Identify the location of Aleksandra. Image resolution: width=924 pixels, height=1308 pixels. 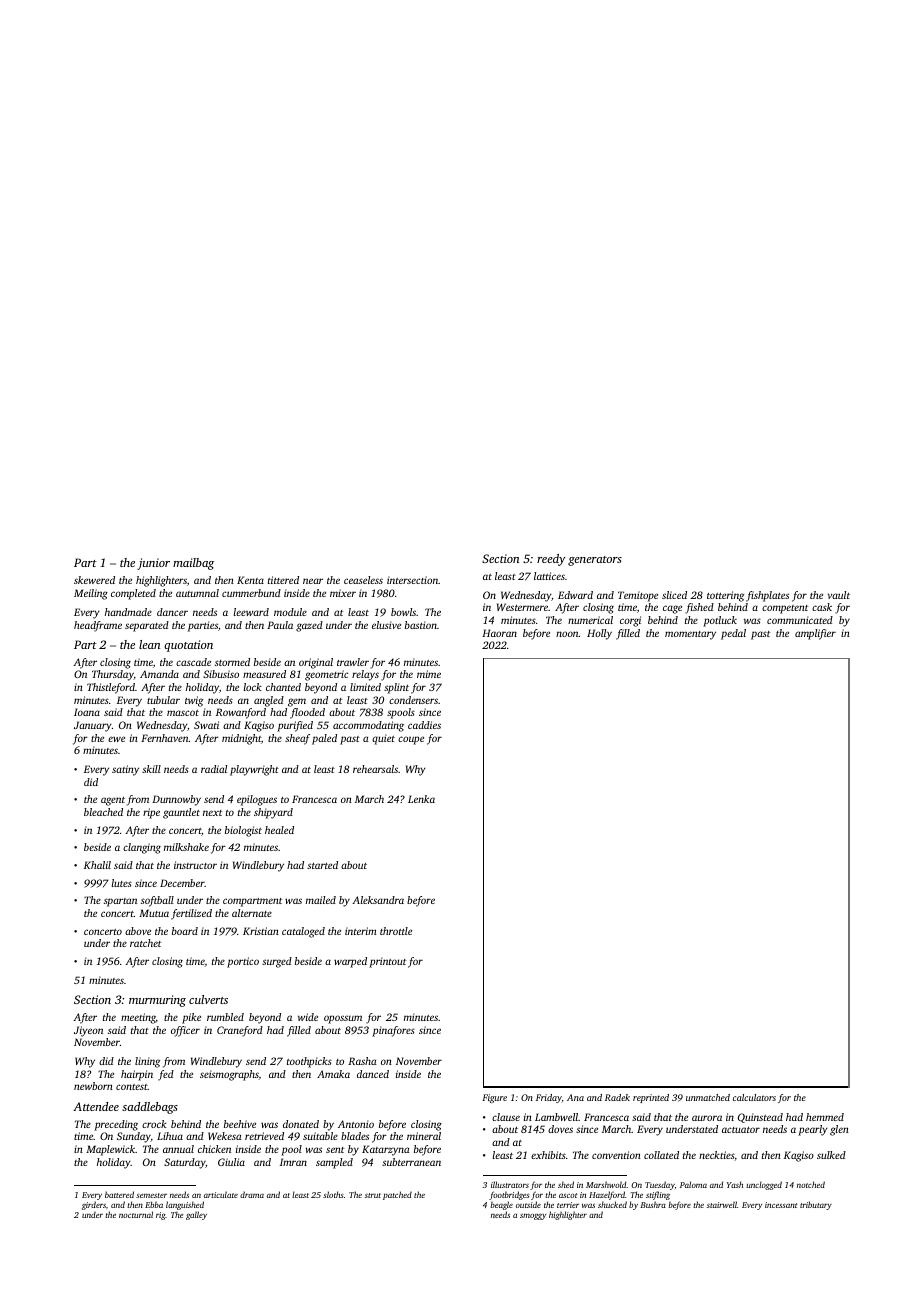
(378, 900).
